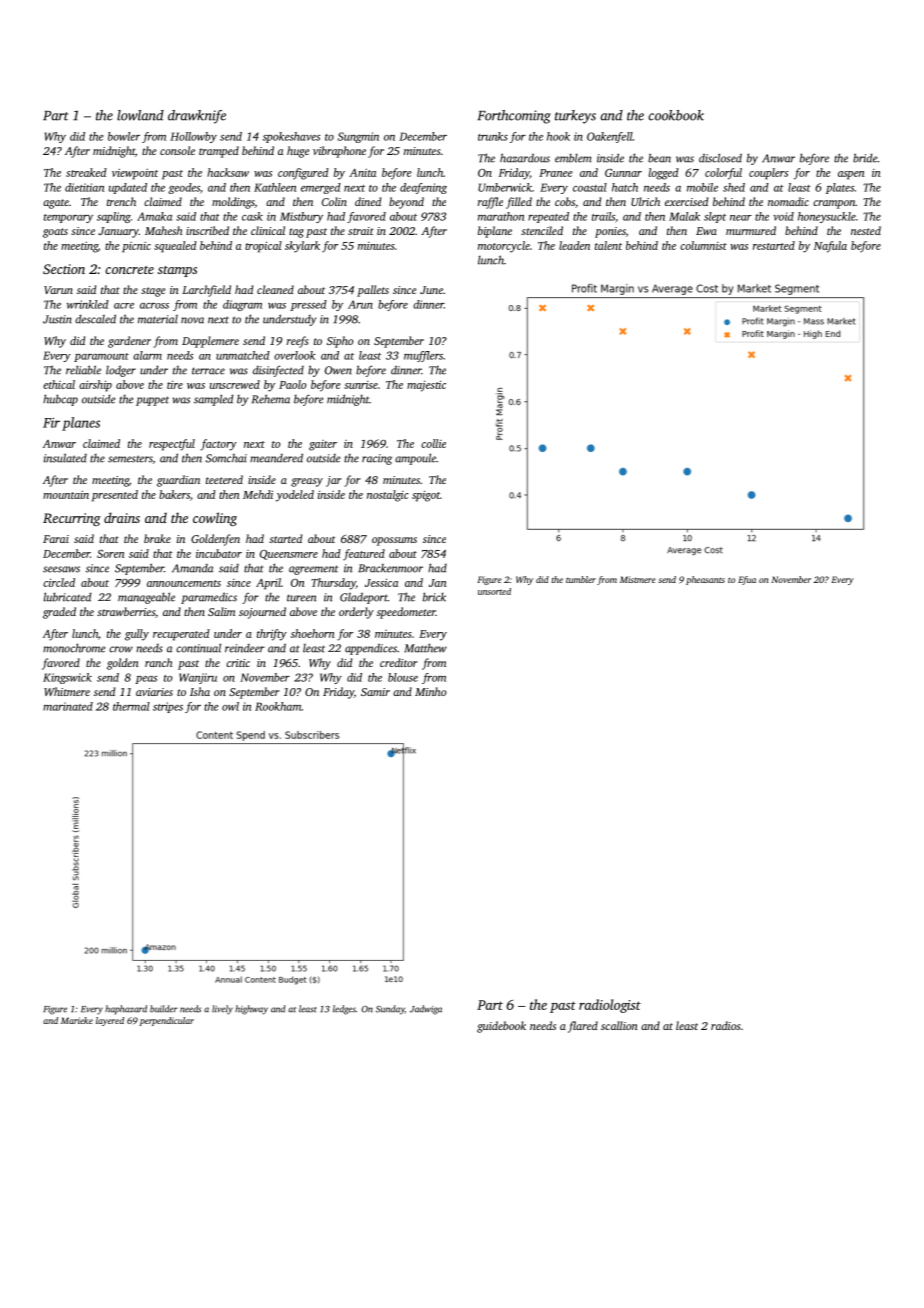 The width and height of the screenshot is (924, 1308). I want to click on Efua, so click(747, 580).
